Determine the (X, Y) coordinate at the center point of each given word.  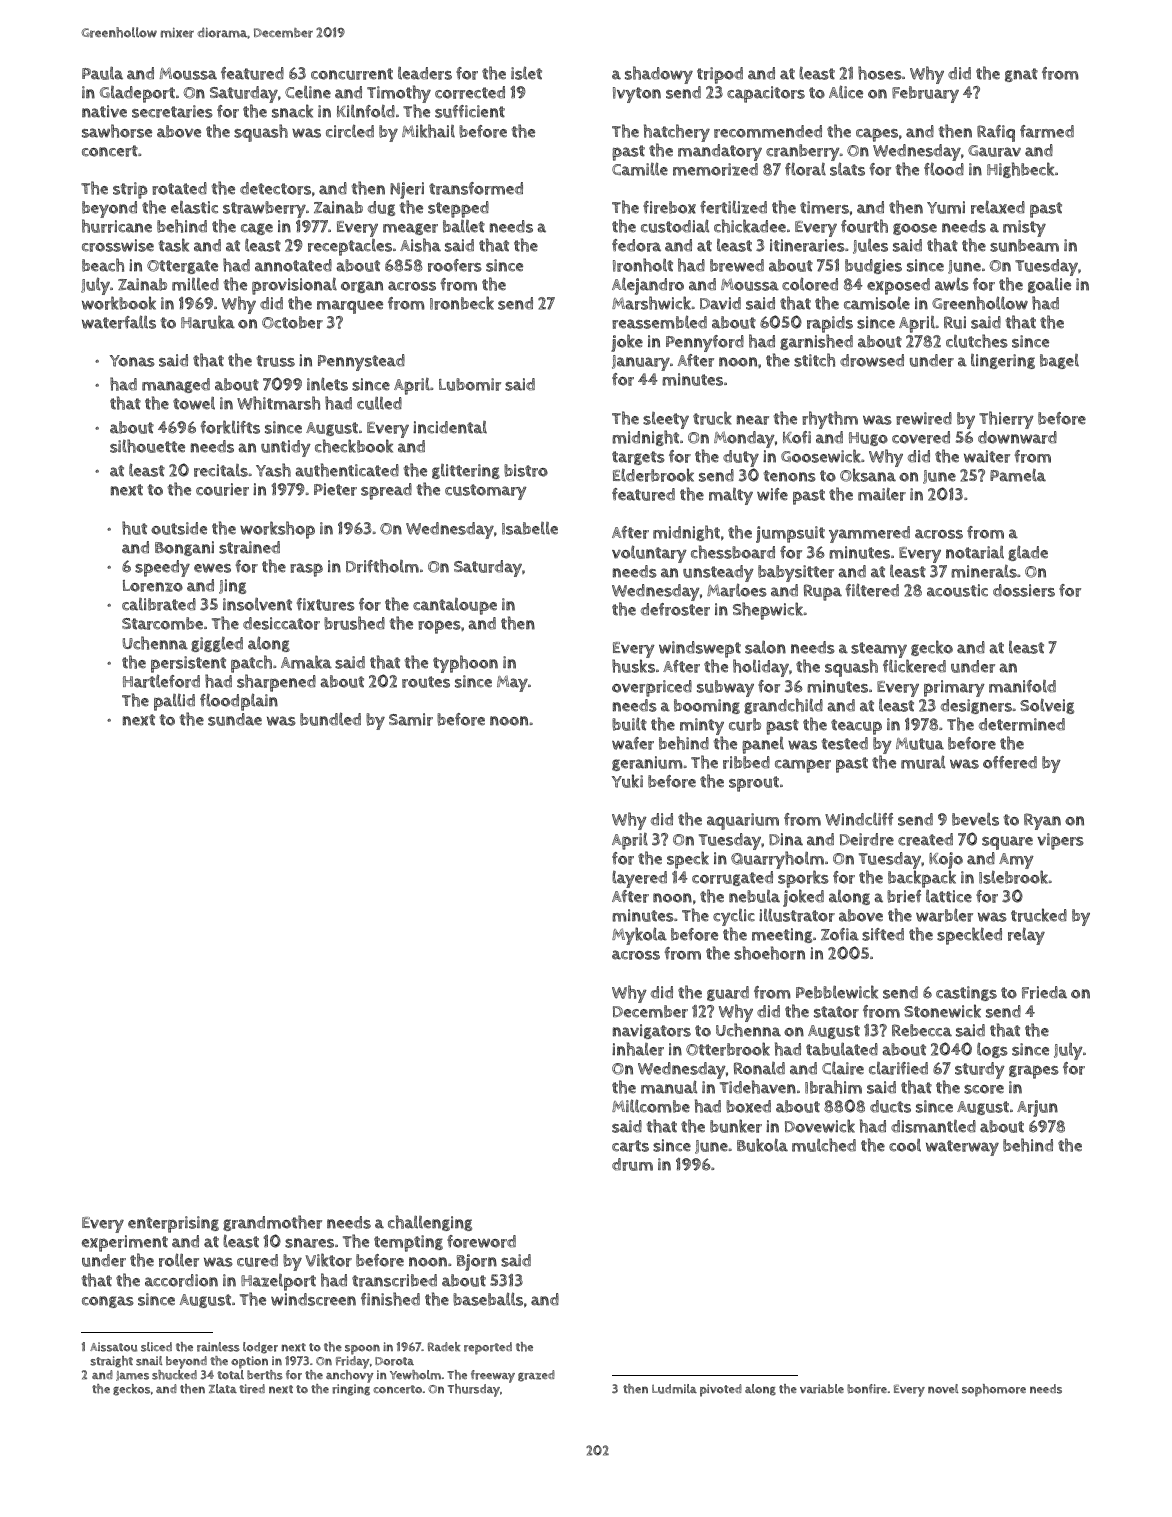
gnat (1021, 75)
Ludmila (674, 1389)
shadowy (659, 75)
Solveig (1047, 706)
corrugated (732, 878)
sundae (235, 719)
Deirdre (867, 839)
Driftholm (382, 566)
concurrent (352, 74)
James (132, 1376)
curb (745, 724)
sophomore (994, 1390)
